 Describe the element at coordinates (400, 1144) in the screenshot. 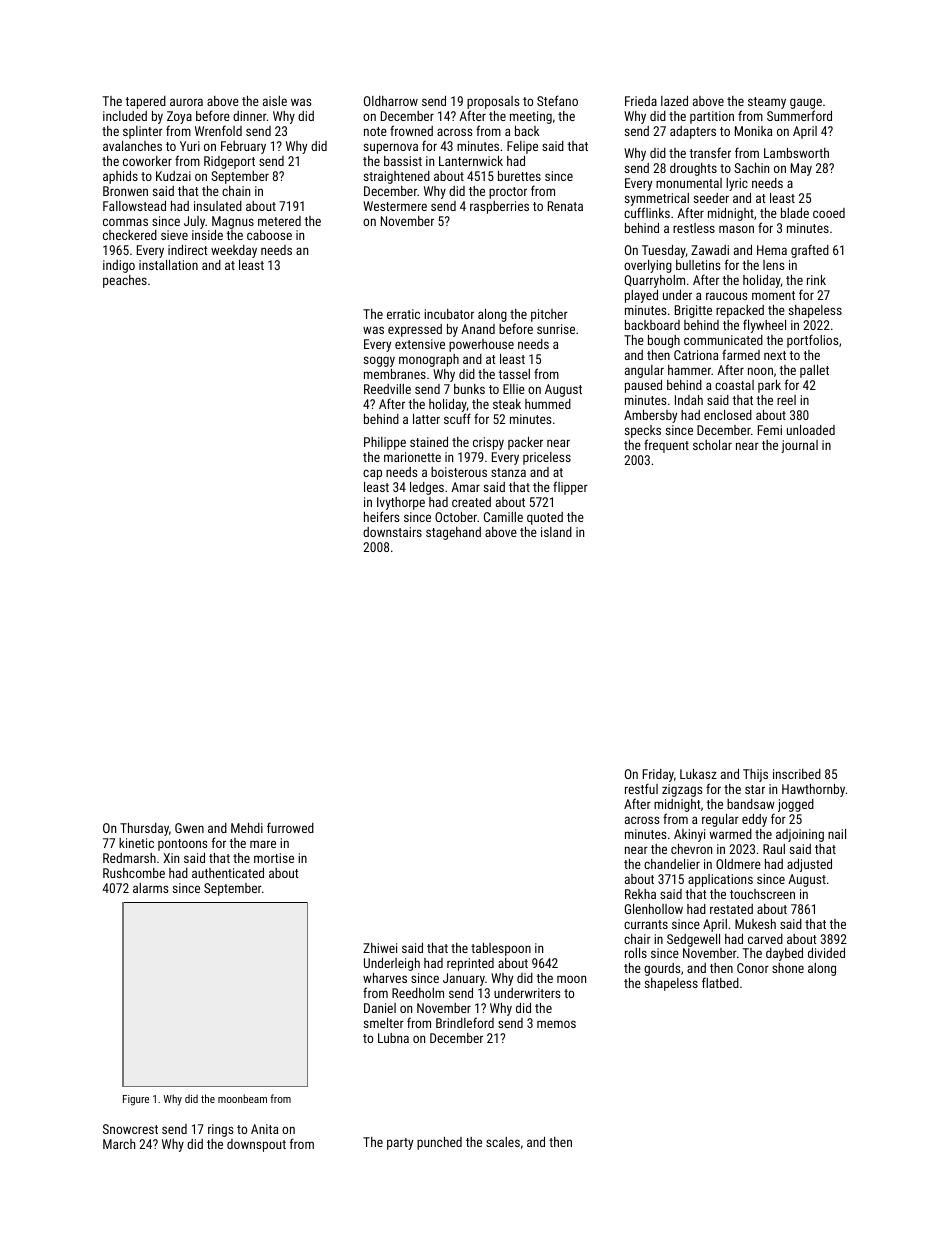

I see `party` at that location.
